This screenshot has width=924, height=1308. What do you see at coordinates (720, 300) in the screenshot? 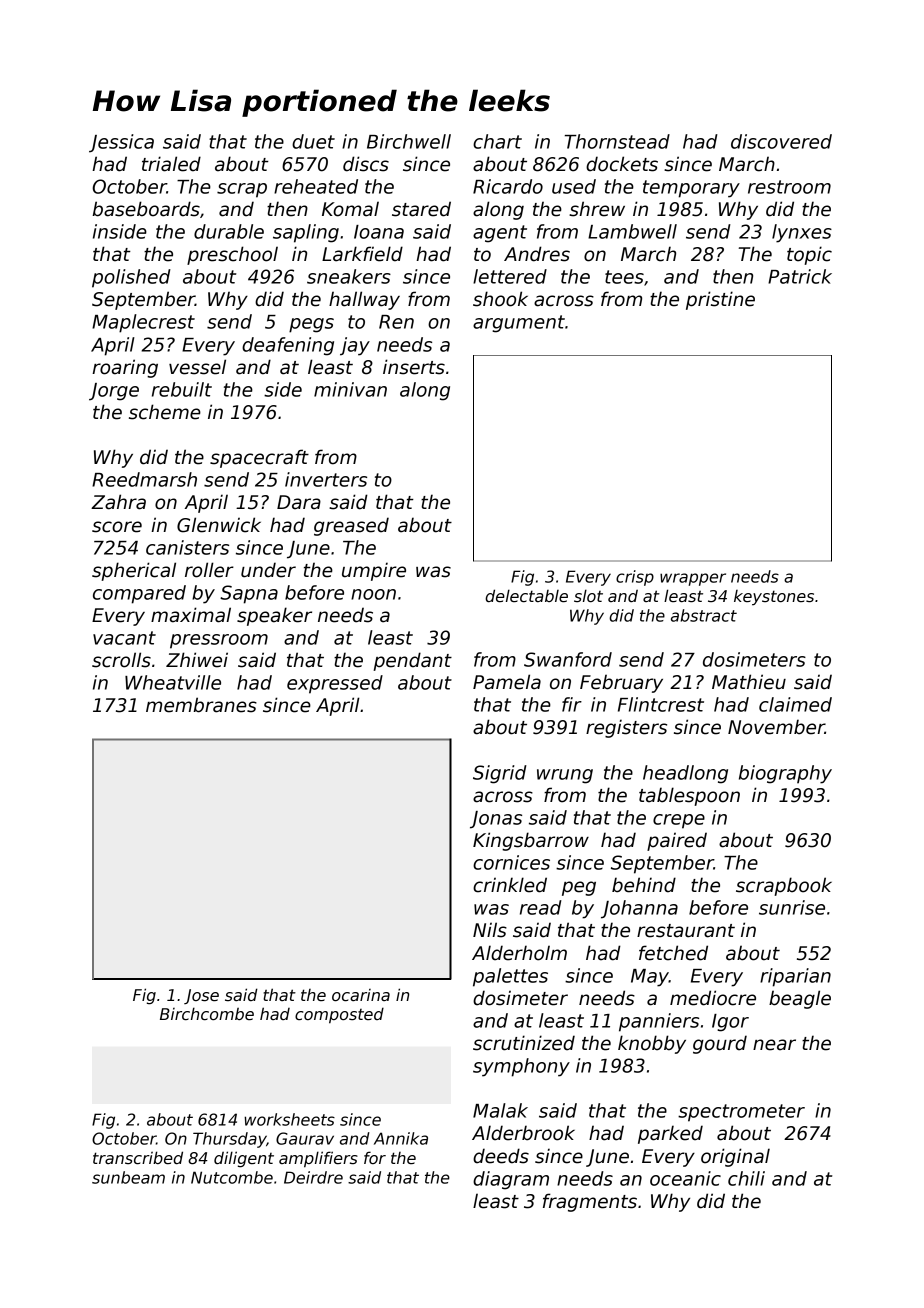
I see `pristine` at bounding box center [720, 300].
